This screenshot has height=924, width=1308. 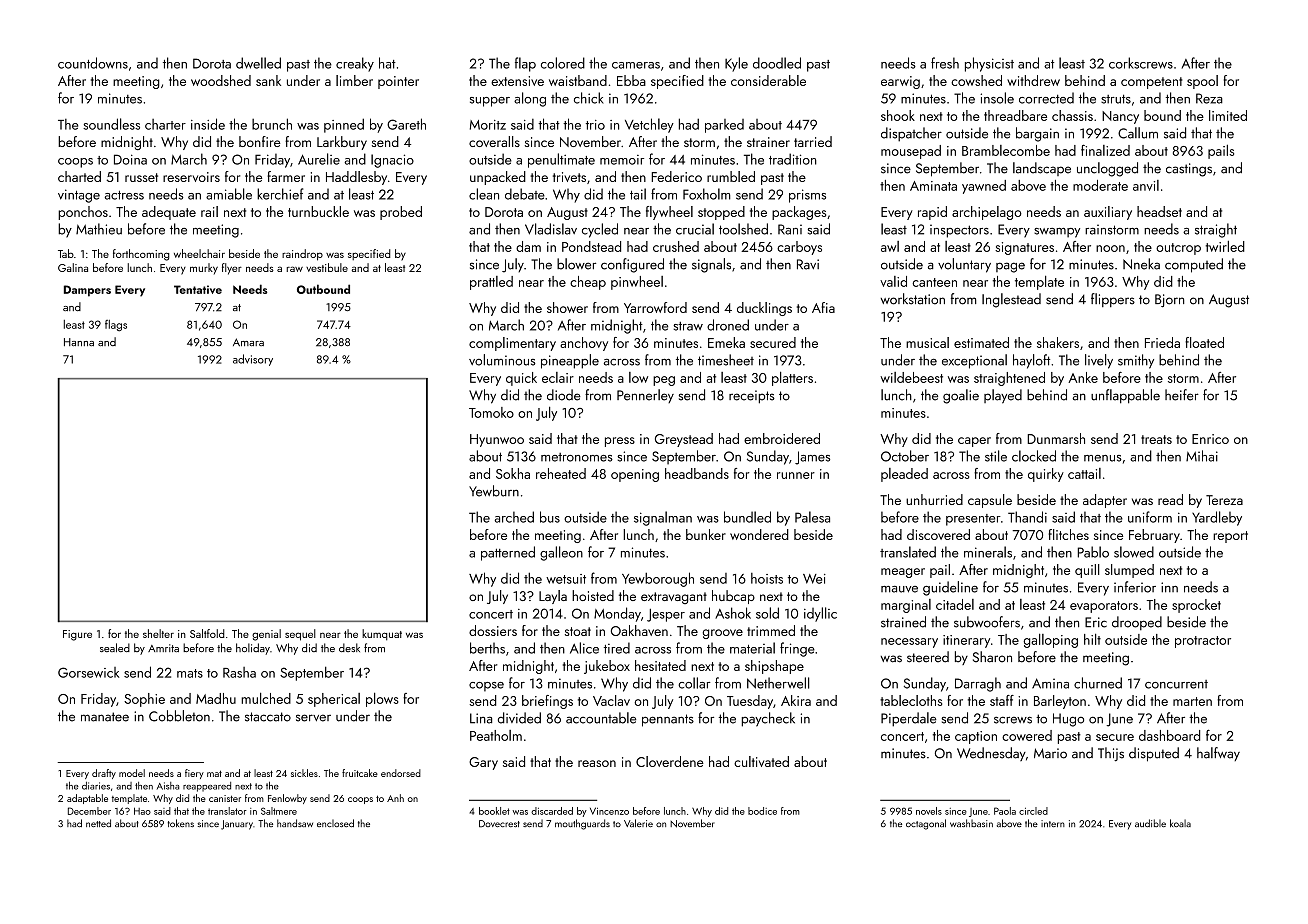 What do you see at coordinates (232, 269) in the screenshot?
I see `flyer` at bounding box center [232, 269].
